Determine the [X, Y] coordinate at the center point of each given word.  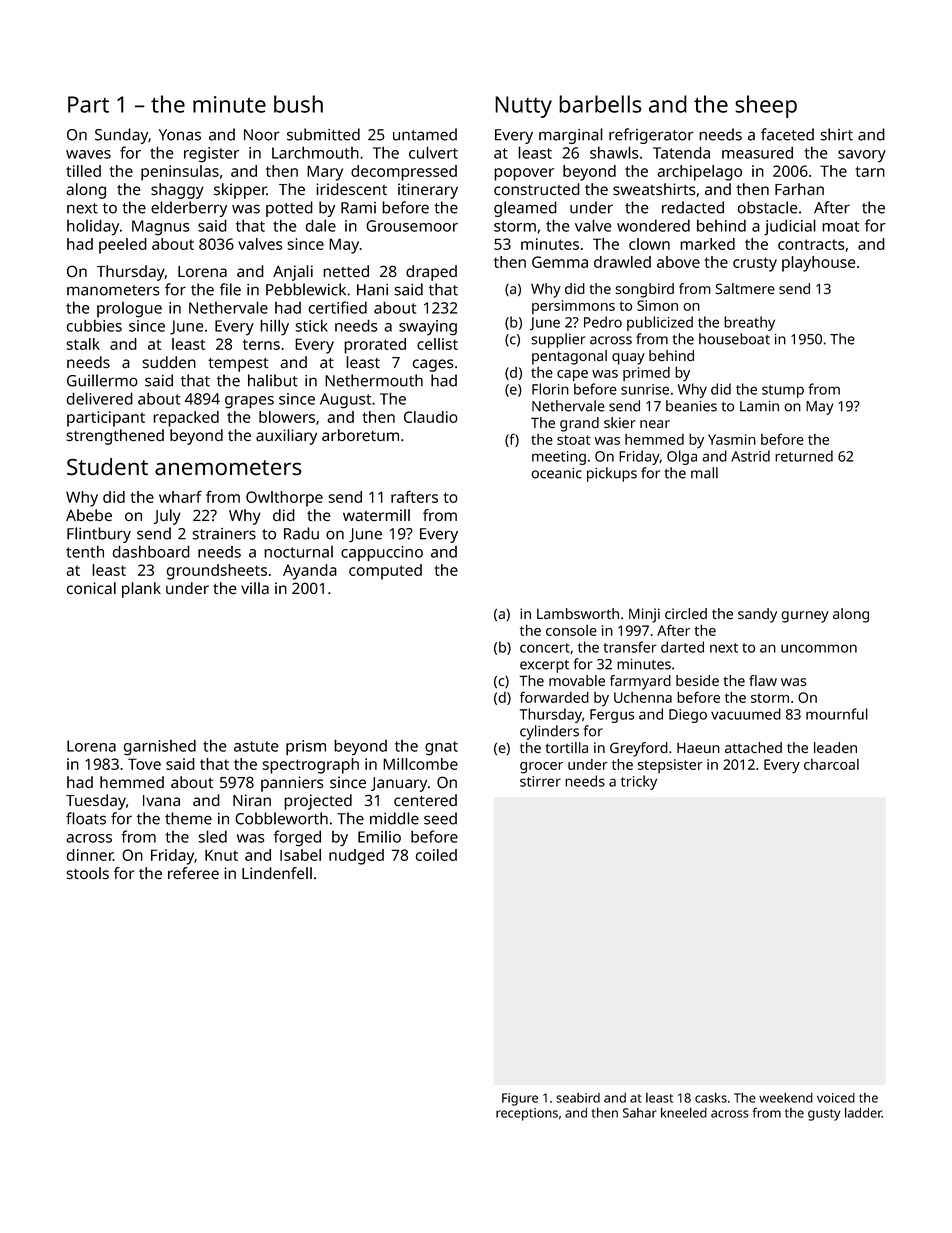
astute [256, 746]
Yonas [180, 135]
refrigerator [651, 136]
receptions [527, 1114]
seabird [578, 1098]
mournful [837, 714]
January [399, 784]
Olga [682, 457]
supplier [558, 340]
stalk [83, 344]
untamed [425, 134]
